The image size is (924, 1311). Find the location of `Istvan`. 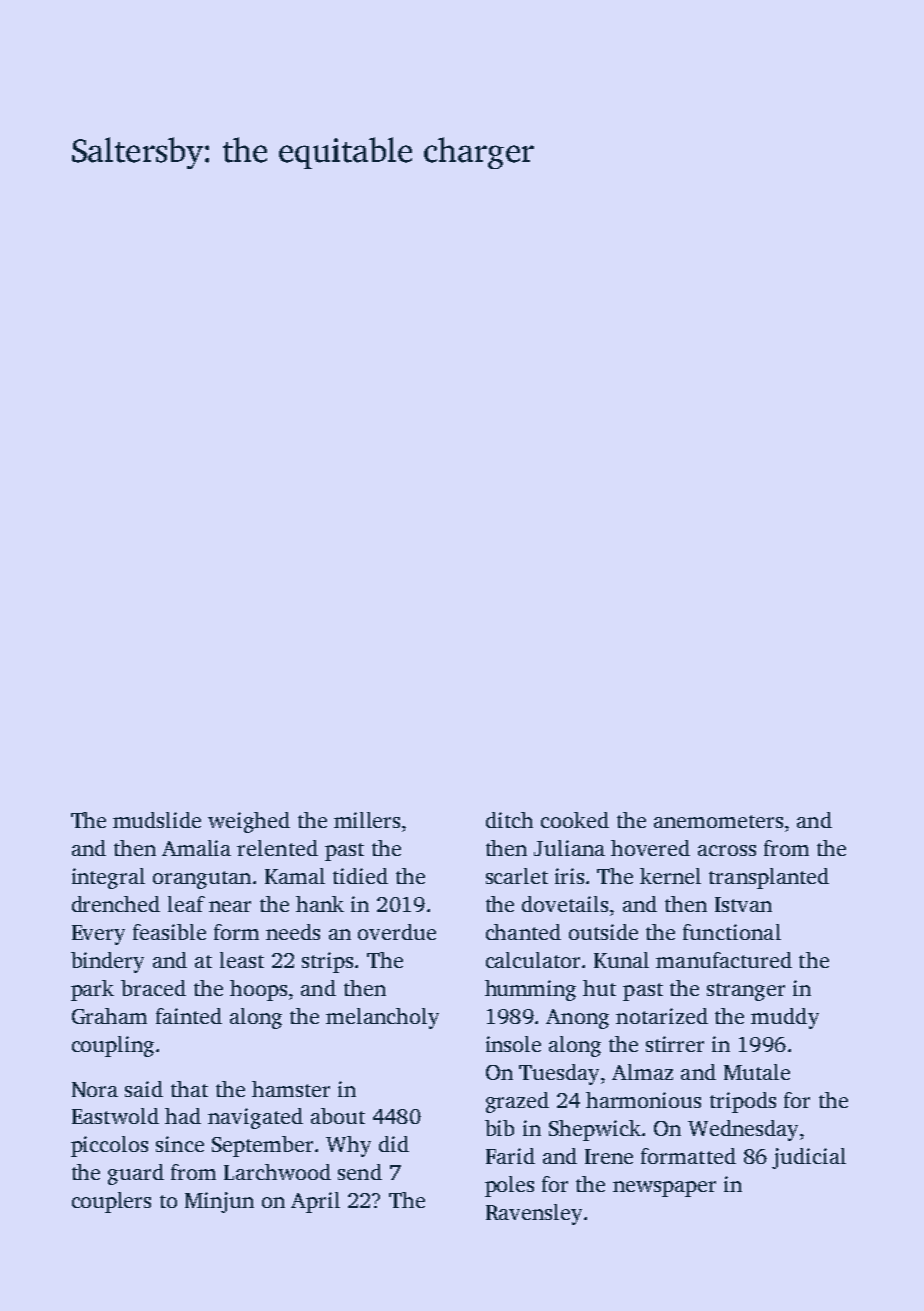

Istvan is located at coordinates (743, 904).
